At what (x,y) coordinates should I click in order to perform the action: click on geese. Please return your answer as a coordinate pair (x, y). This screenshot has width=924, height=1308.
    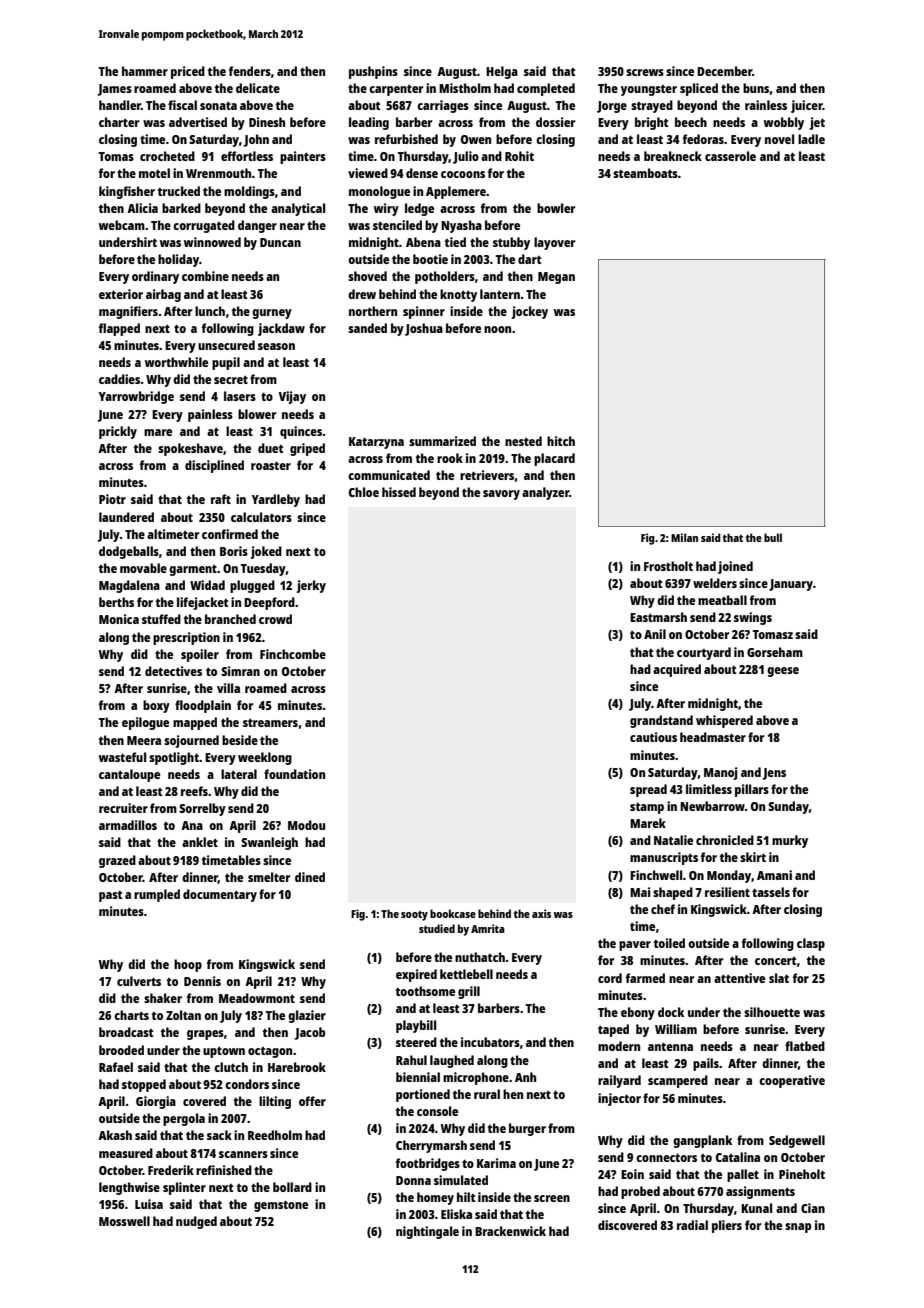
    Looking at the image, I should click on (783, 672).
